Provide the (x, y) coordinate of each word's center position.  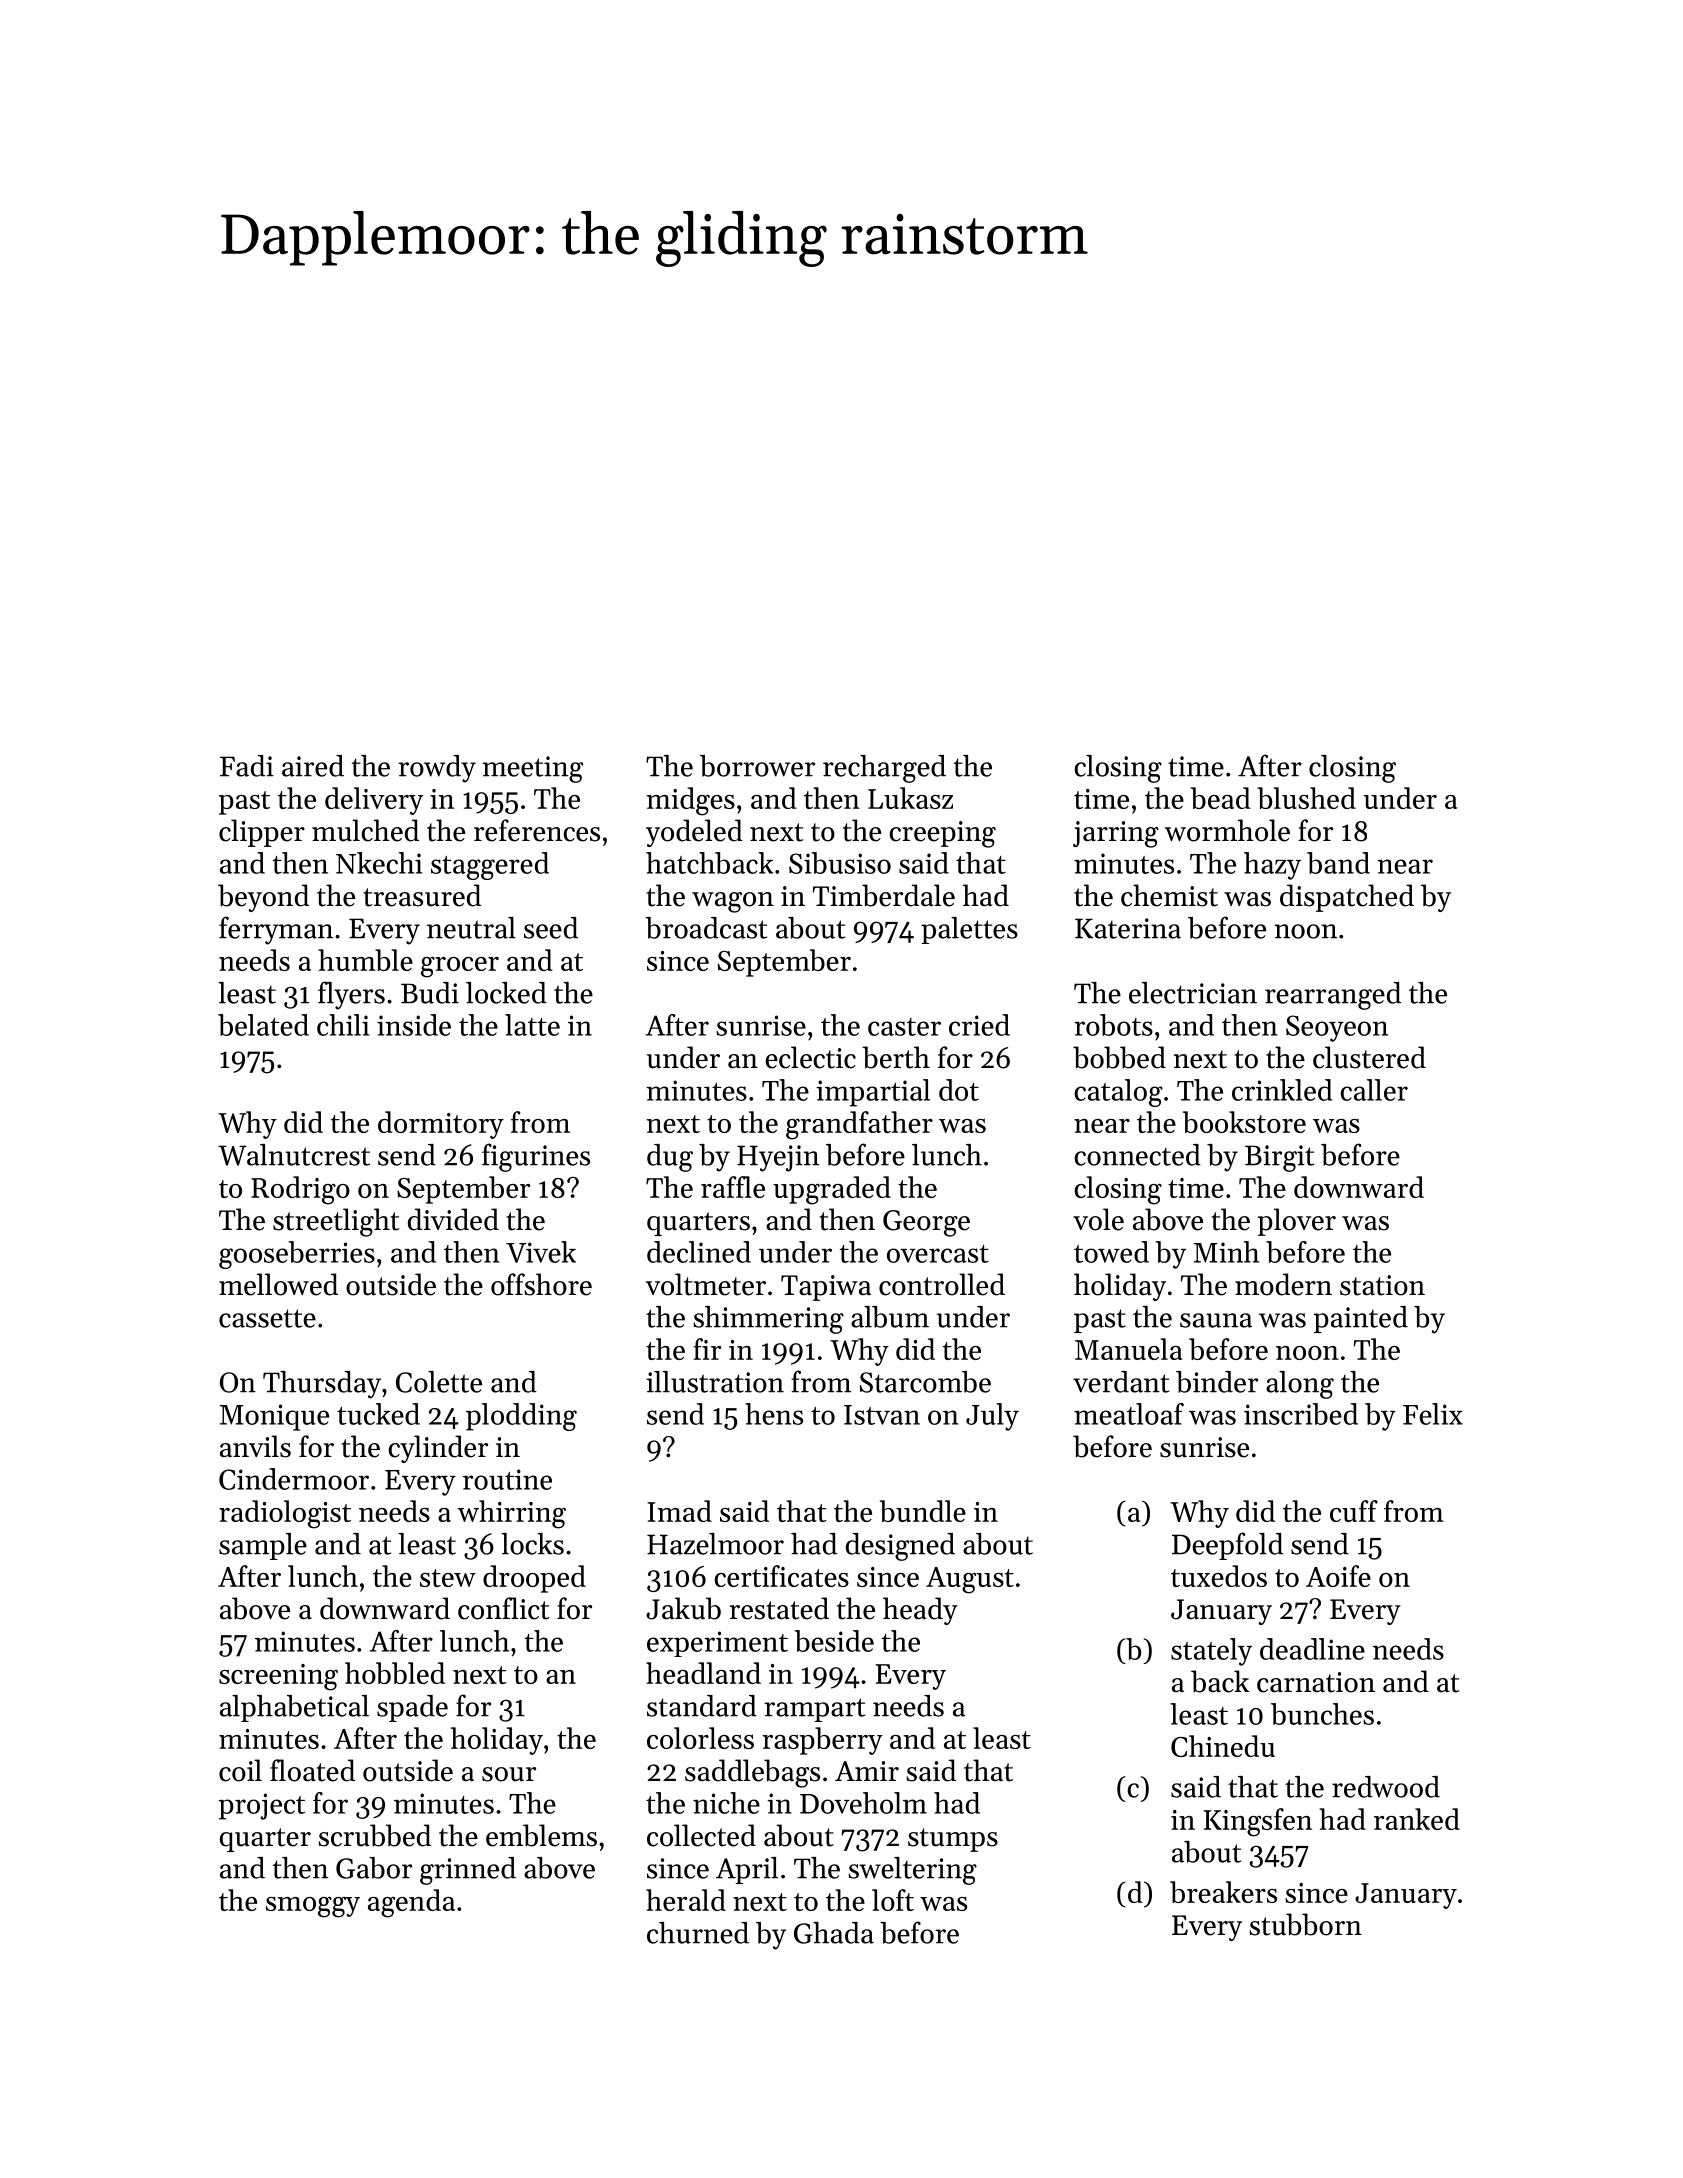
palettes (969, 930)
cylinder (438, 1449)
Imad (679, 1511)
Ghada (834, 1933)
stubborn (1305, 1924)
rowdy (437, 769)
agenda (411, 1903)
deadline (1312, 1649)
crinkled (1282, 1090)
